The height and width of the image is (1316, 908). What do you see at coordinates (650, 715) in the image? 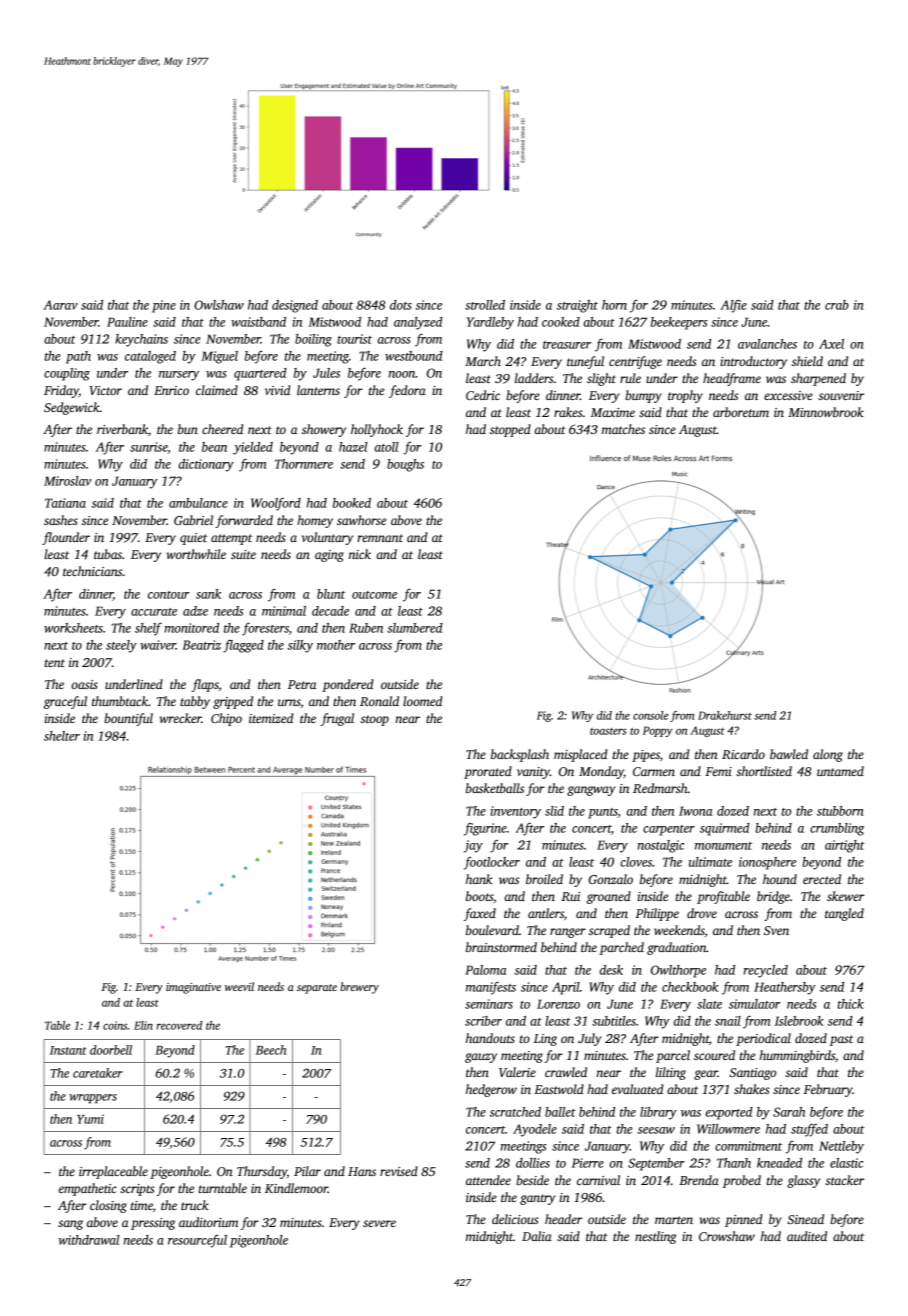
I see `console` at bounding box center [650, 715].
